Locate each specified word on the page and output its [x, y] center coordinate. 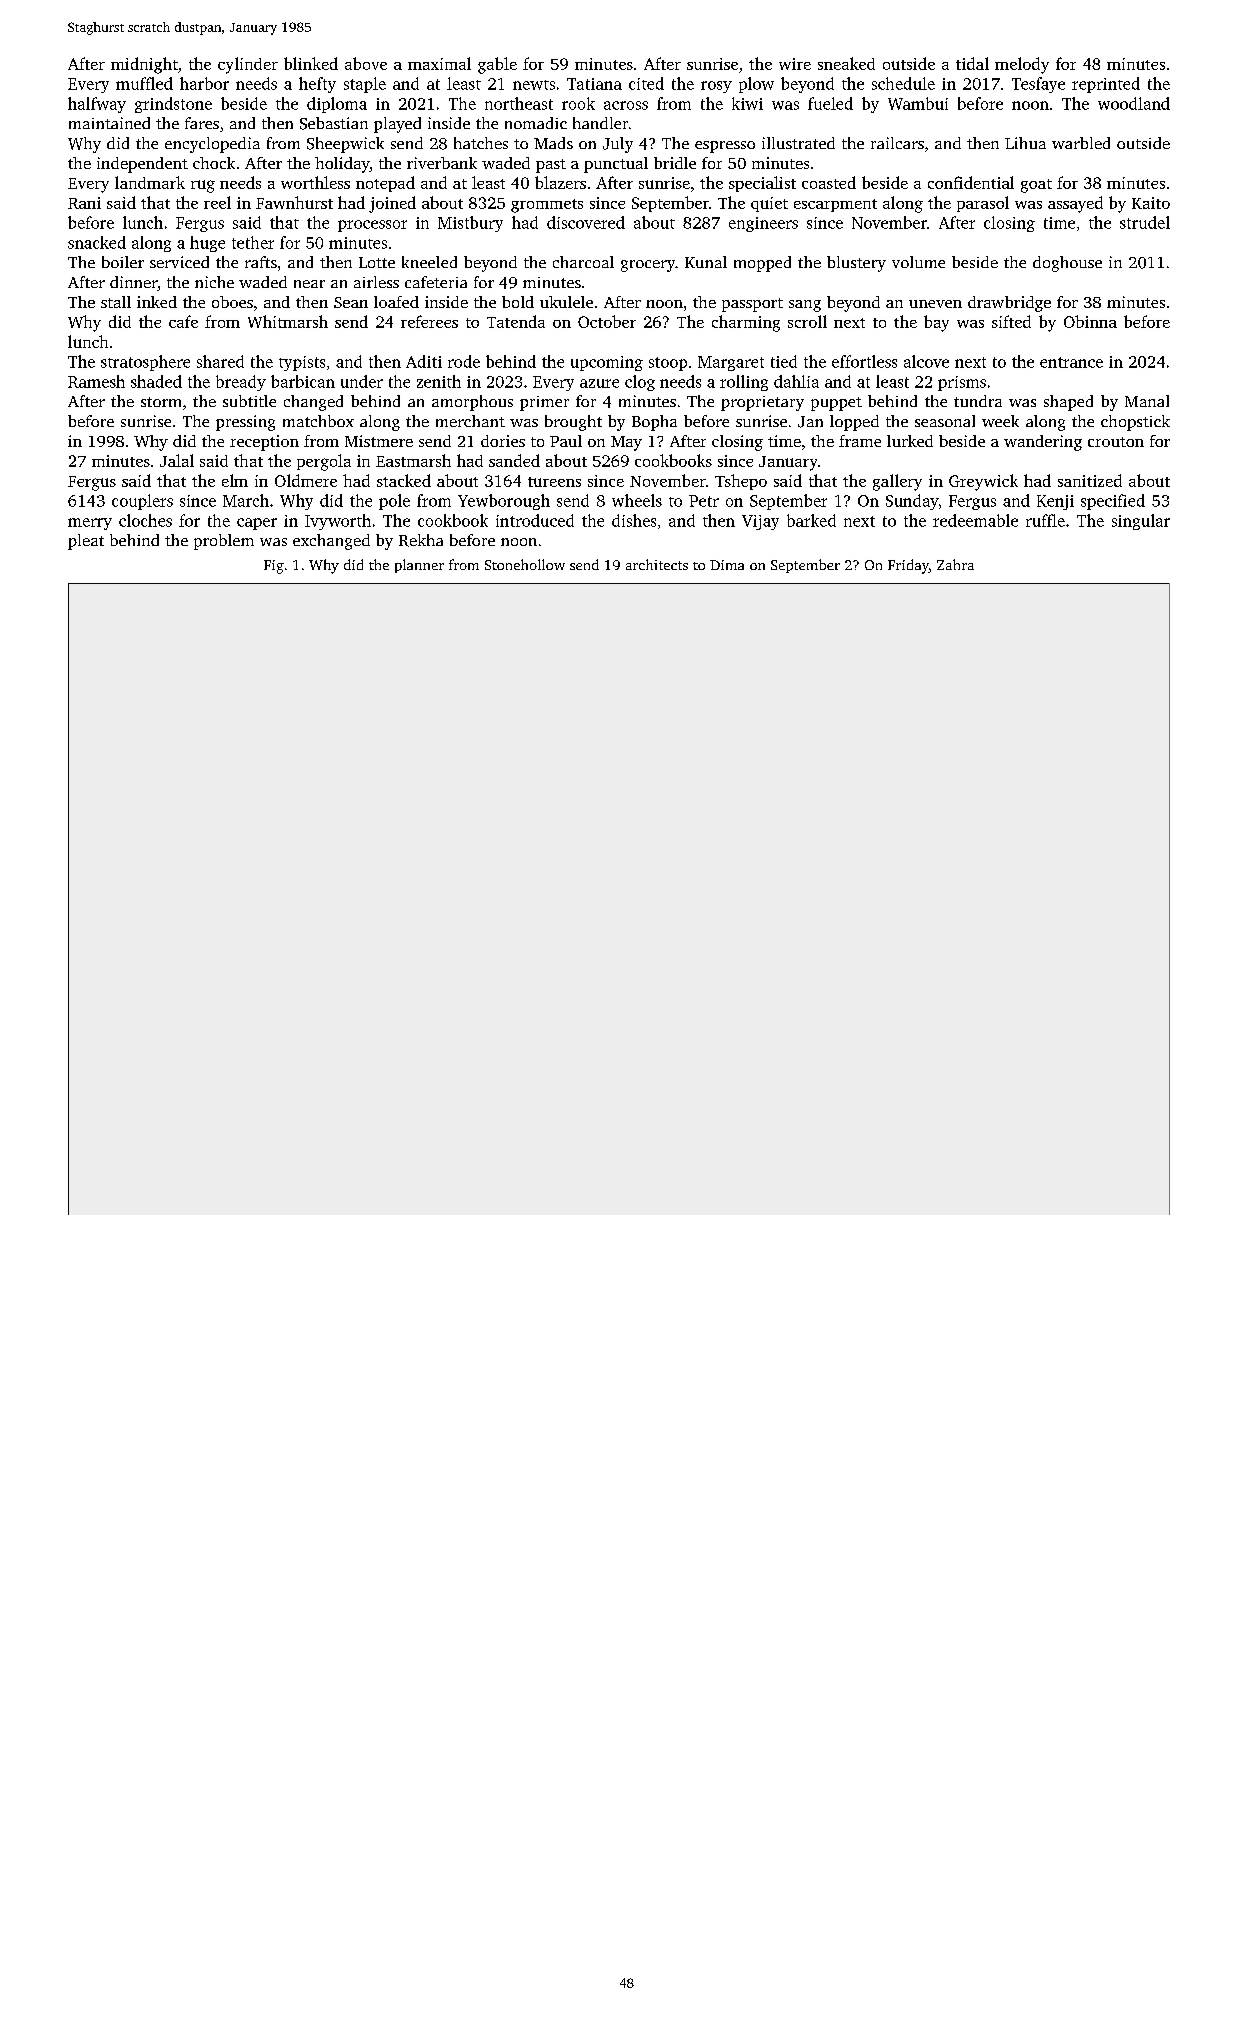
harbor [204, 83]
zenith [439, 381]
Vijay [760, 522]
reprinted [1106, 85]
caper [257, 524]
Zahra [955, 564]
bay [936, 323]
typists [302, 363]
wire [795, 64]
